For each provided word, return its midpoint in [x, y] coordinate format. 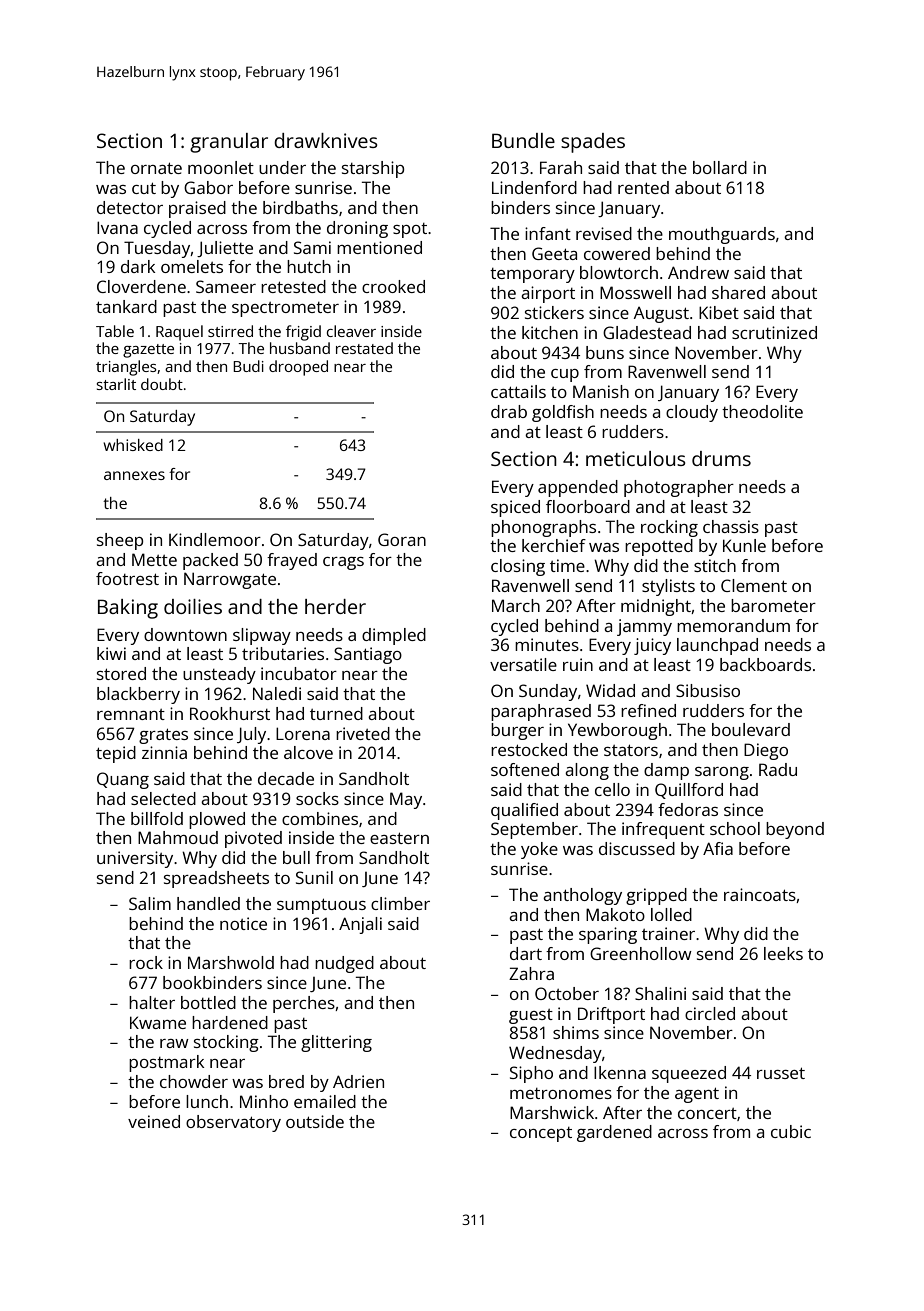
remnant [131, 714]
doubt [162, 384]
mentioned [379, 247]
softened [525, 769]
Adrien [358, 1081]
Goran [402, 539]
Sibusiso [708, 690]
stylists [668, 587]
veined [154, 1121]
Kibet [719, 312]
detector [130, 207]
